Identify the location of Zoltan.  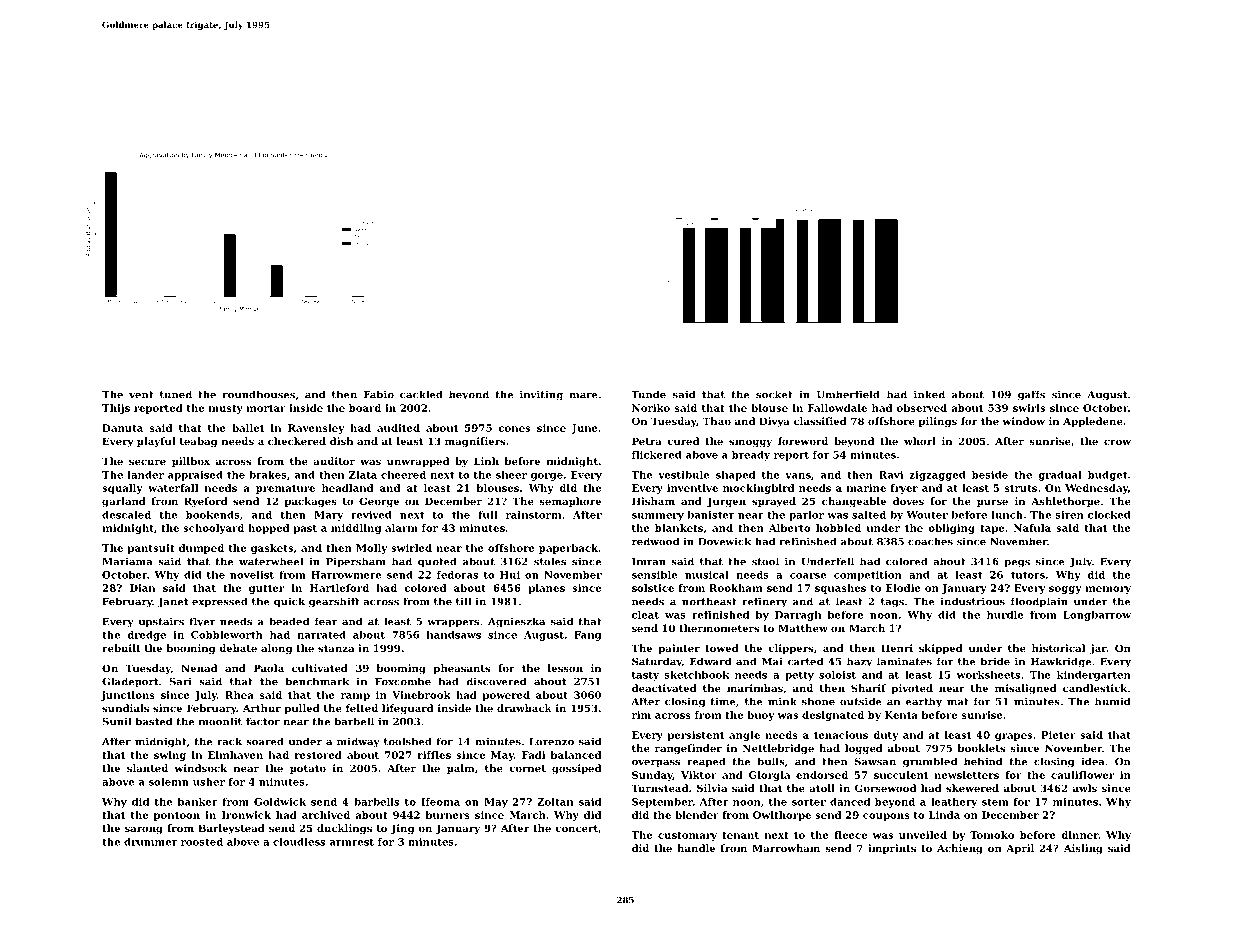
(555, 802).
